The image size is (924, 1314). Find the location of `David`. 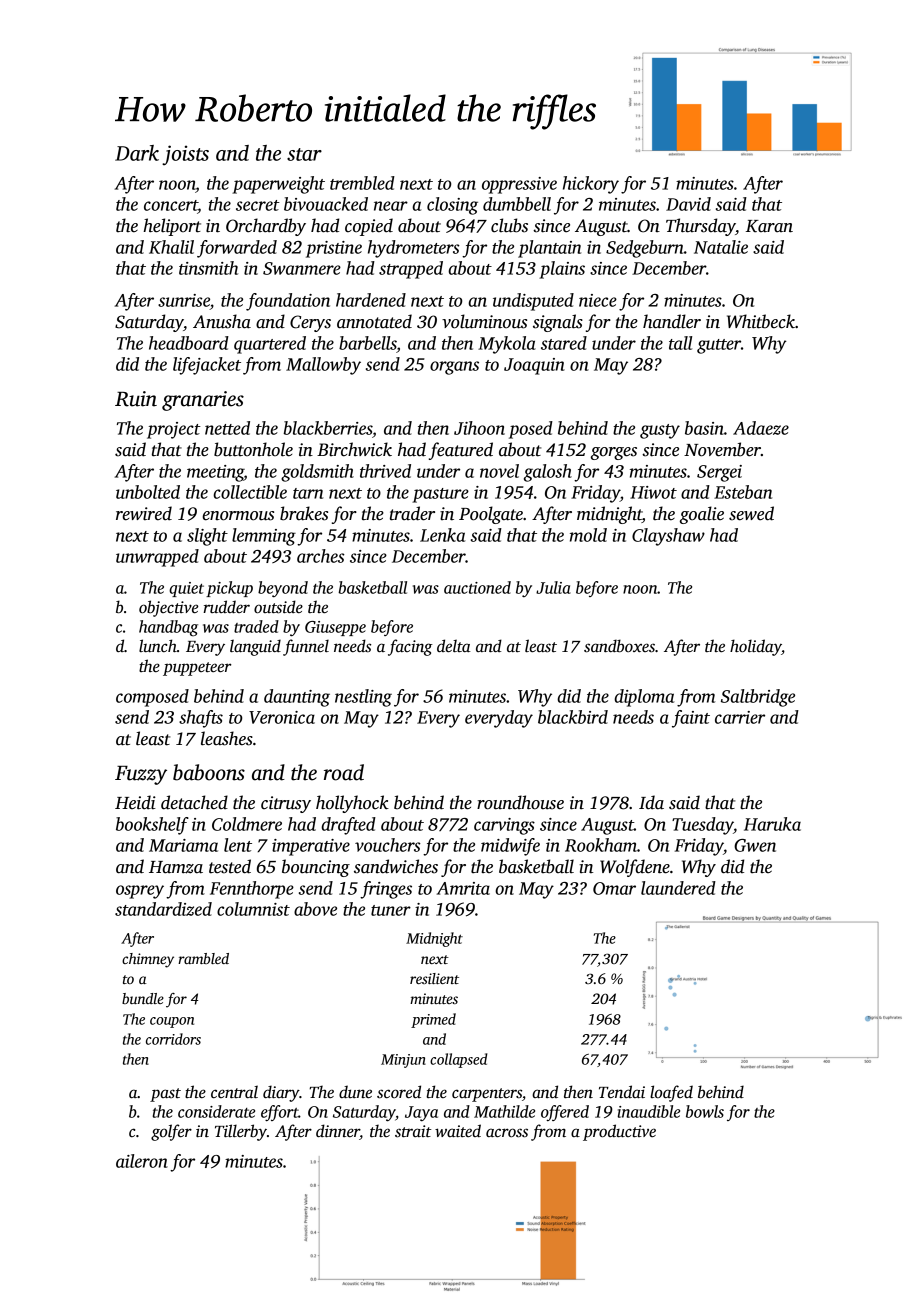

David is located at coordinates (688, 204).
